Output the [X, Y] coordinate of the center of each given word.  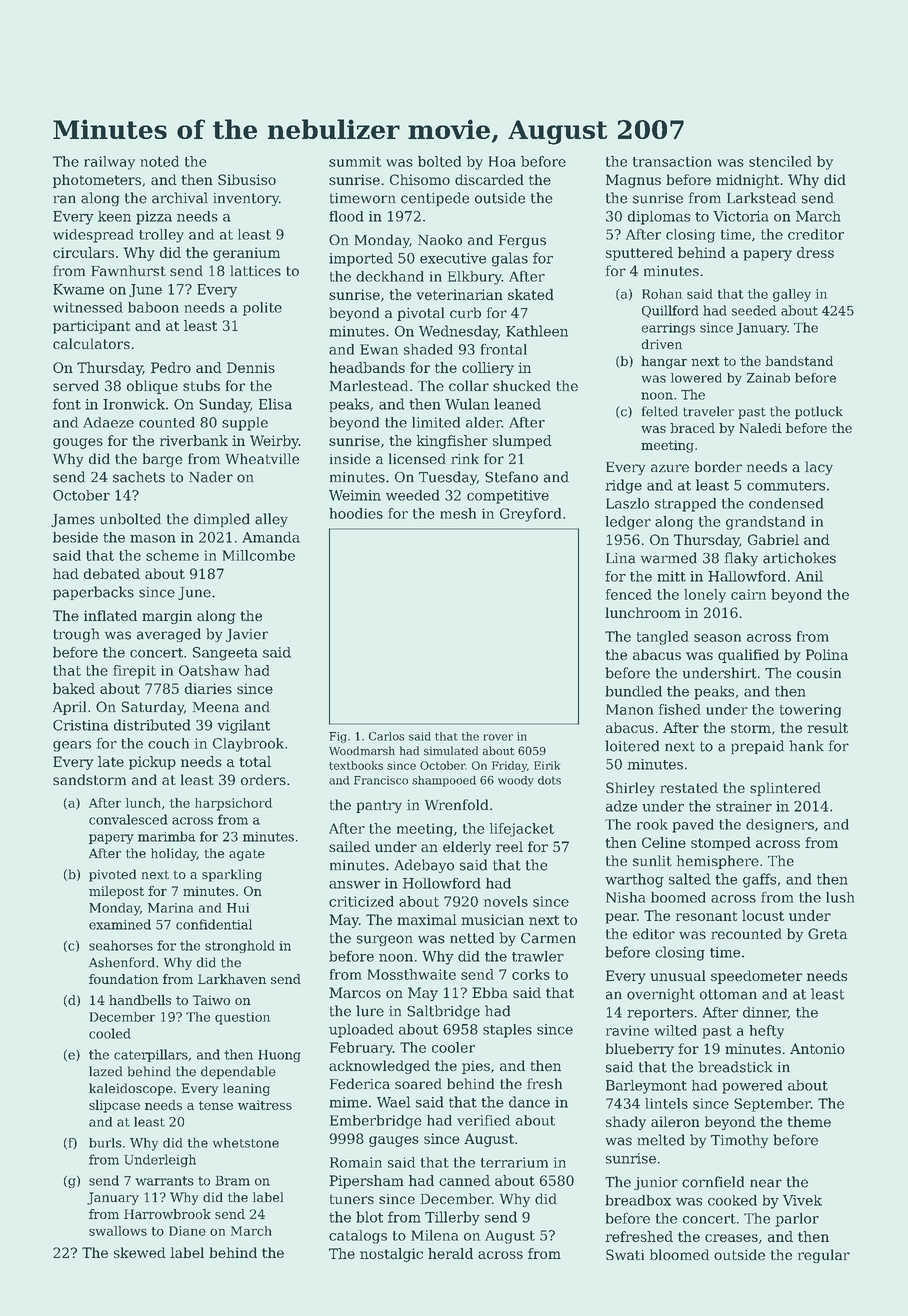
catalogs [358, 1237]
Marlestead [369, 385]
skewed [140, 1252]
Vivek [802, 1200]
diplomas [659, 218]
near [766, 1183]
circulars [83, 252]
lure [370, 1011]
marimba [167, 836]
